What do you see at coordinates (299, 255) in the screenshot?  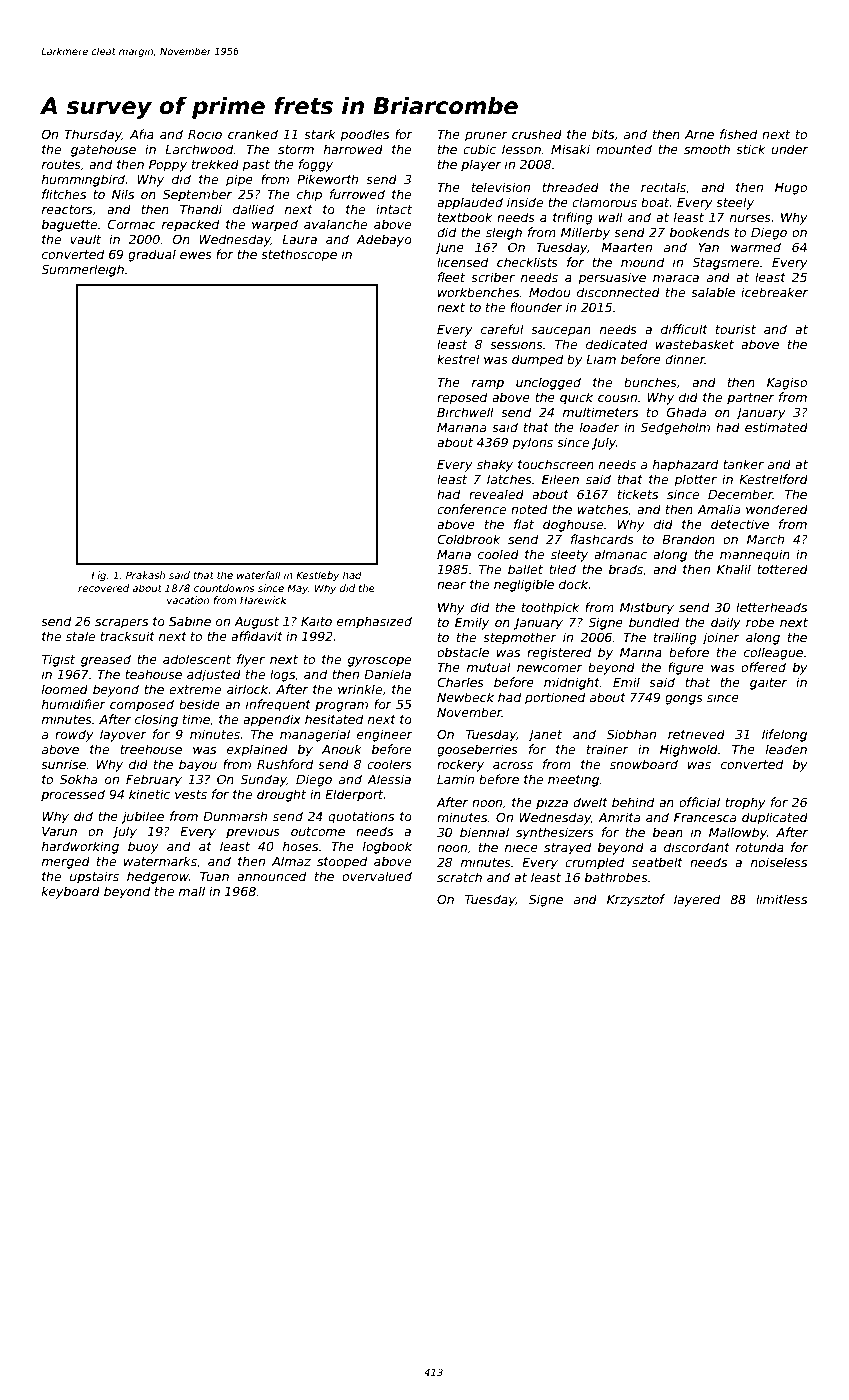 I see `stethoscope` at bounding box center [299, 255].
